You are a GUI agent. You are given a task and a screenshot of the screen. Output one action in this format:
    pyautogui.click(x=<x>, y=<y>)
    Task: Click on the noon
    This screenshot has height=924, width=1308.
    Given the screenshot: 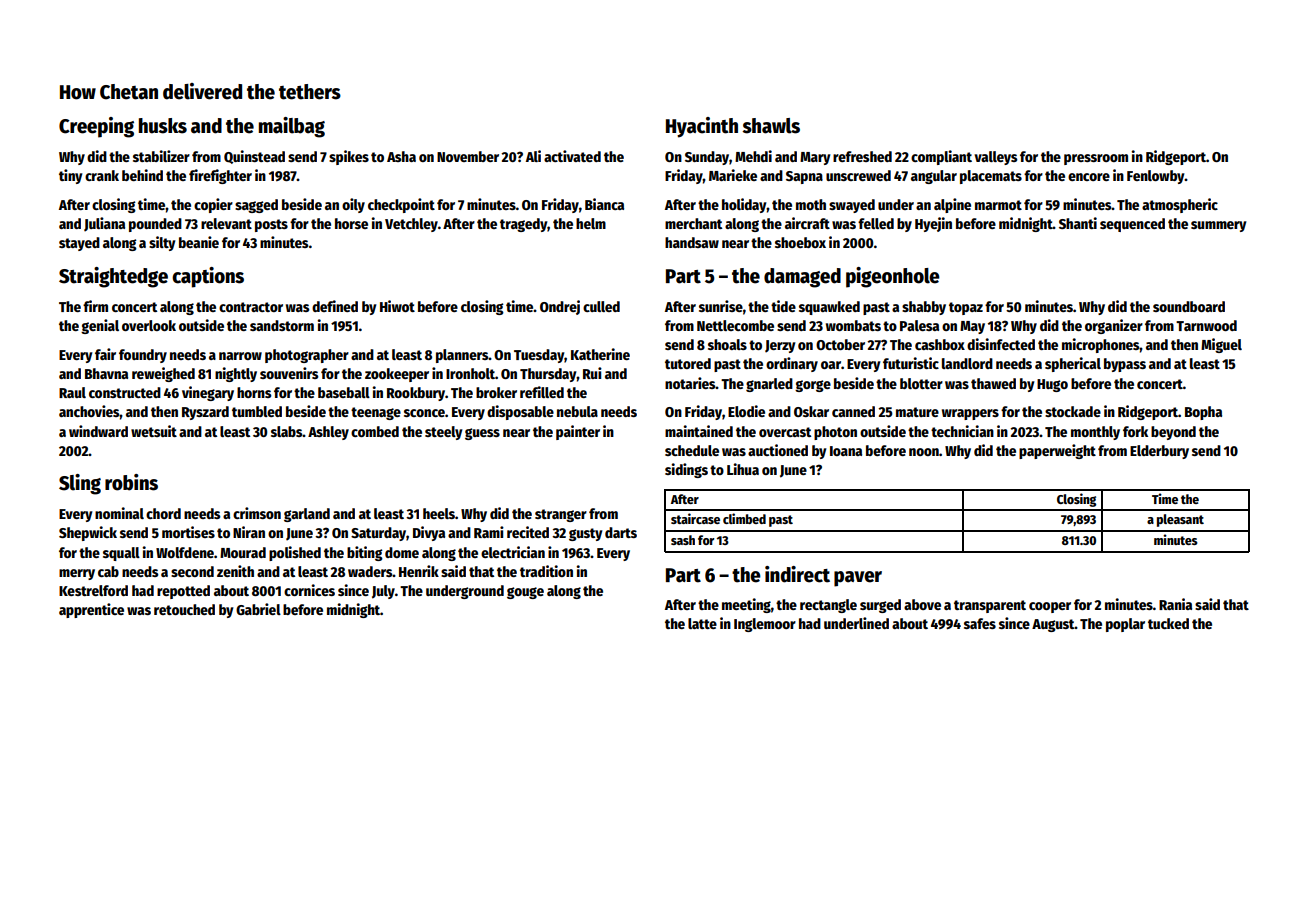 What is the action you would take?
    pyautogui.click(x=924, y=452)
